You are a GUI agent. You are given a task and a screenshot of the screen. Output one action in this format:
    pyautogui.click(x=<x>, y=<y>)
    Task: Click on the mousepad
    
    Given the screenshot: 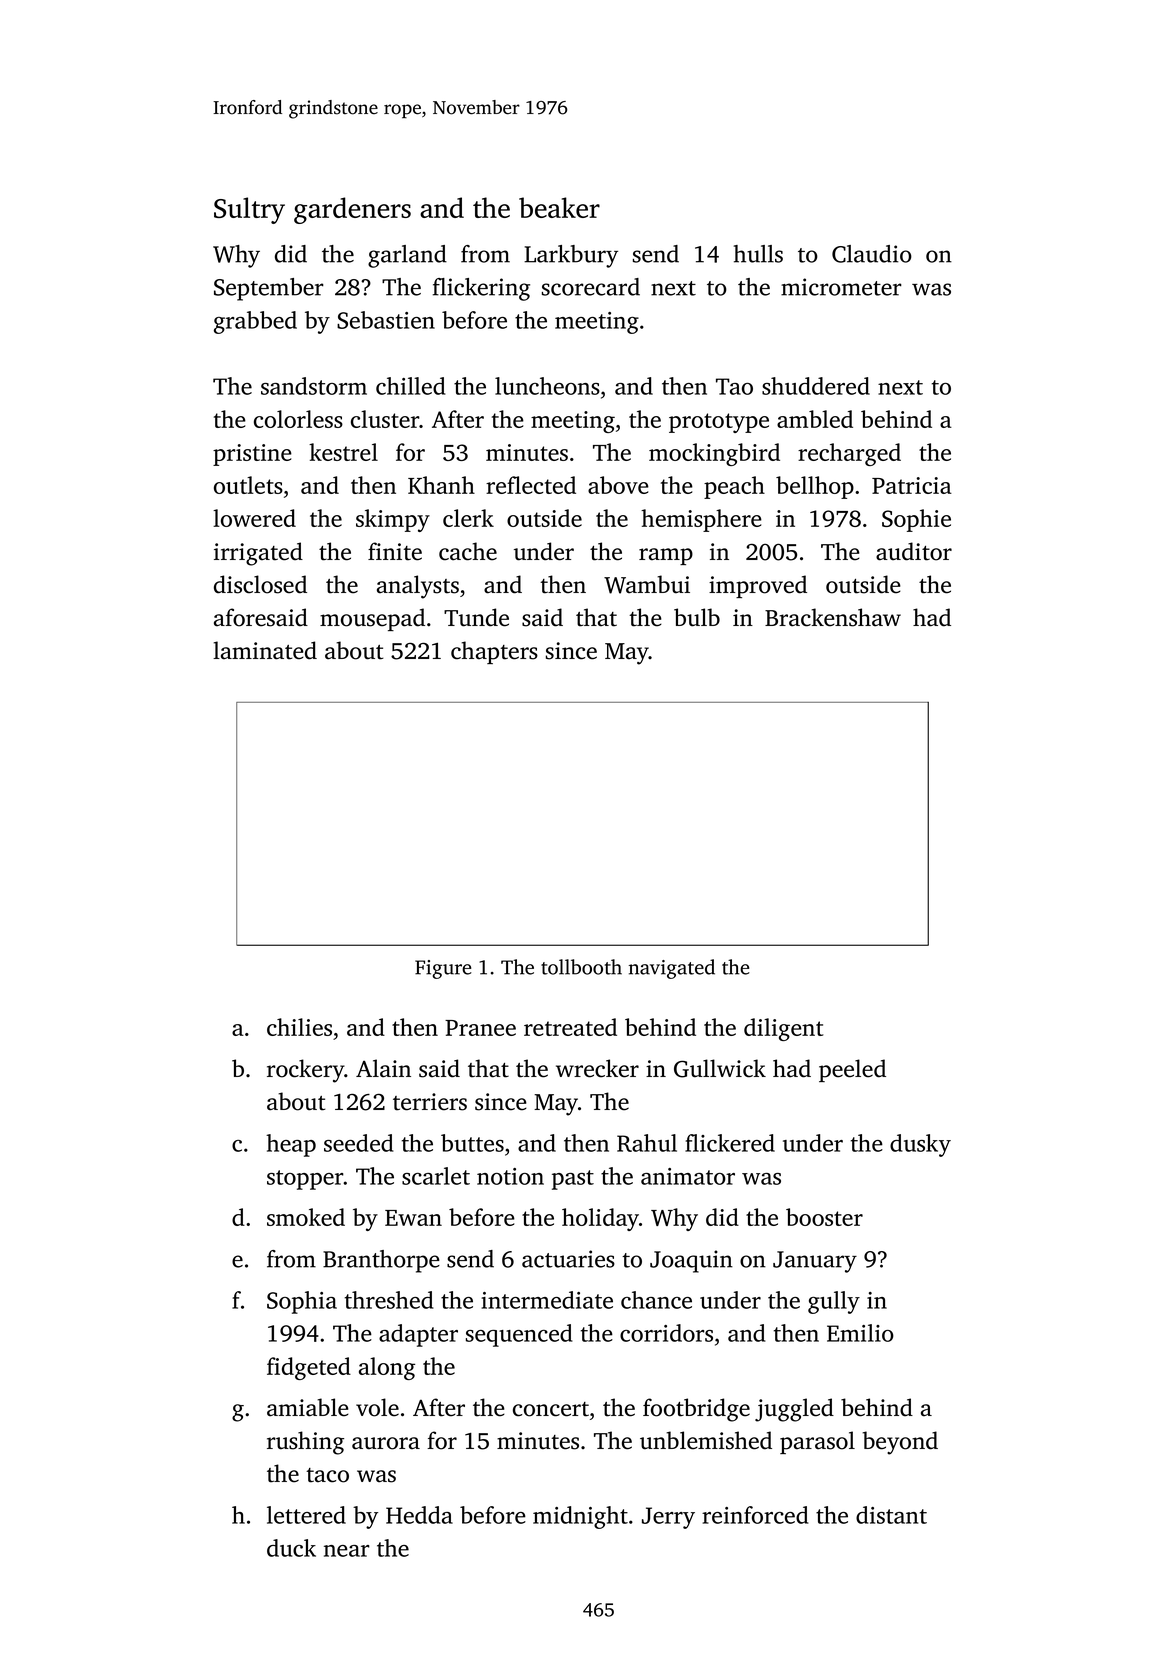 What is the action you would take?
    pyautogui.click(x=372, y=619)
